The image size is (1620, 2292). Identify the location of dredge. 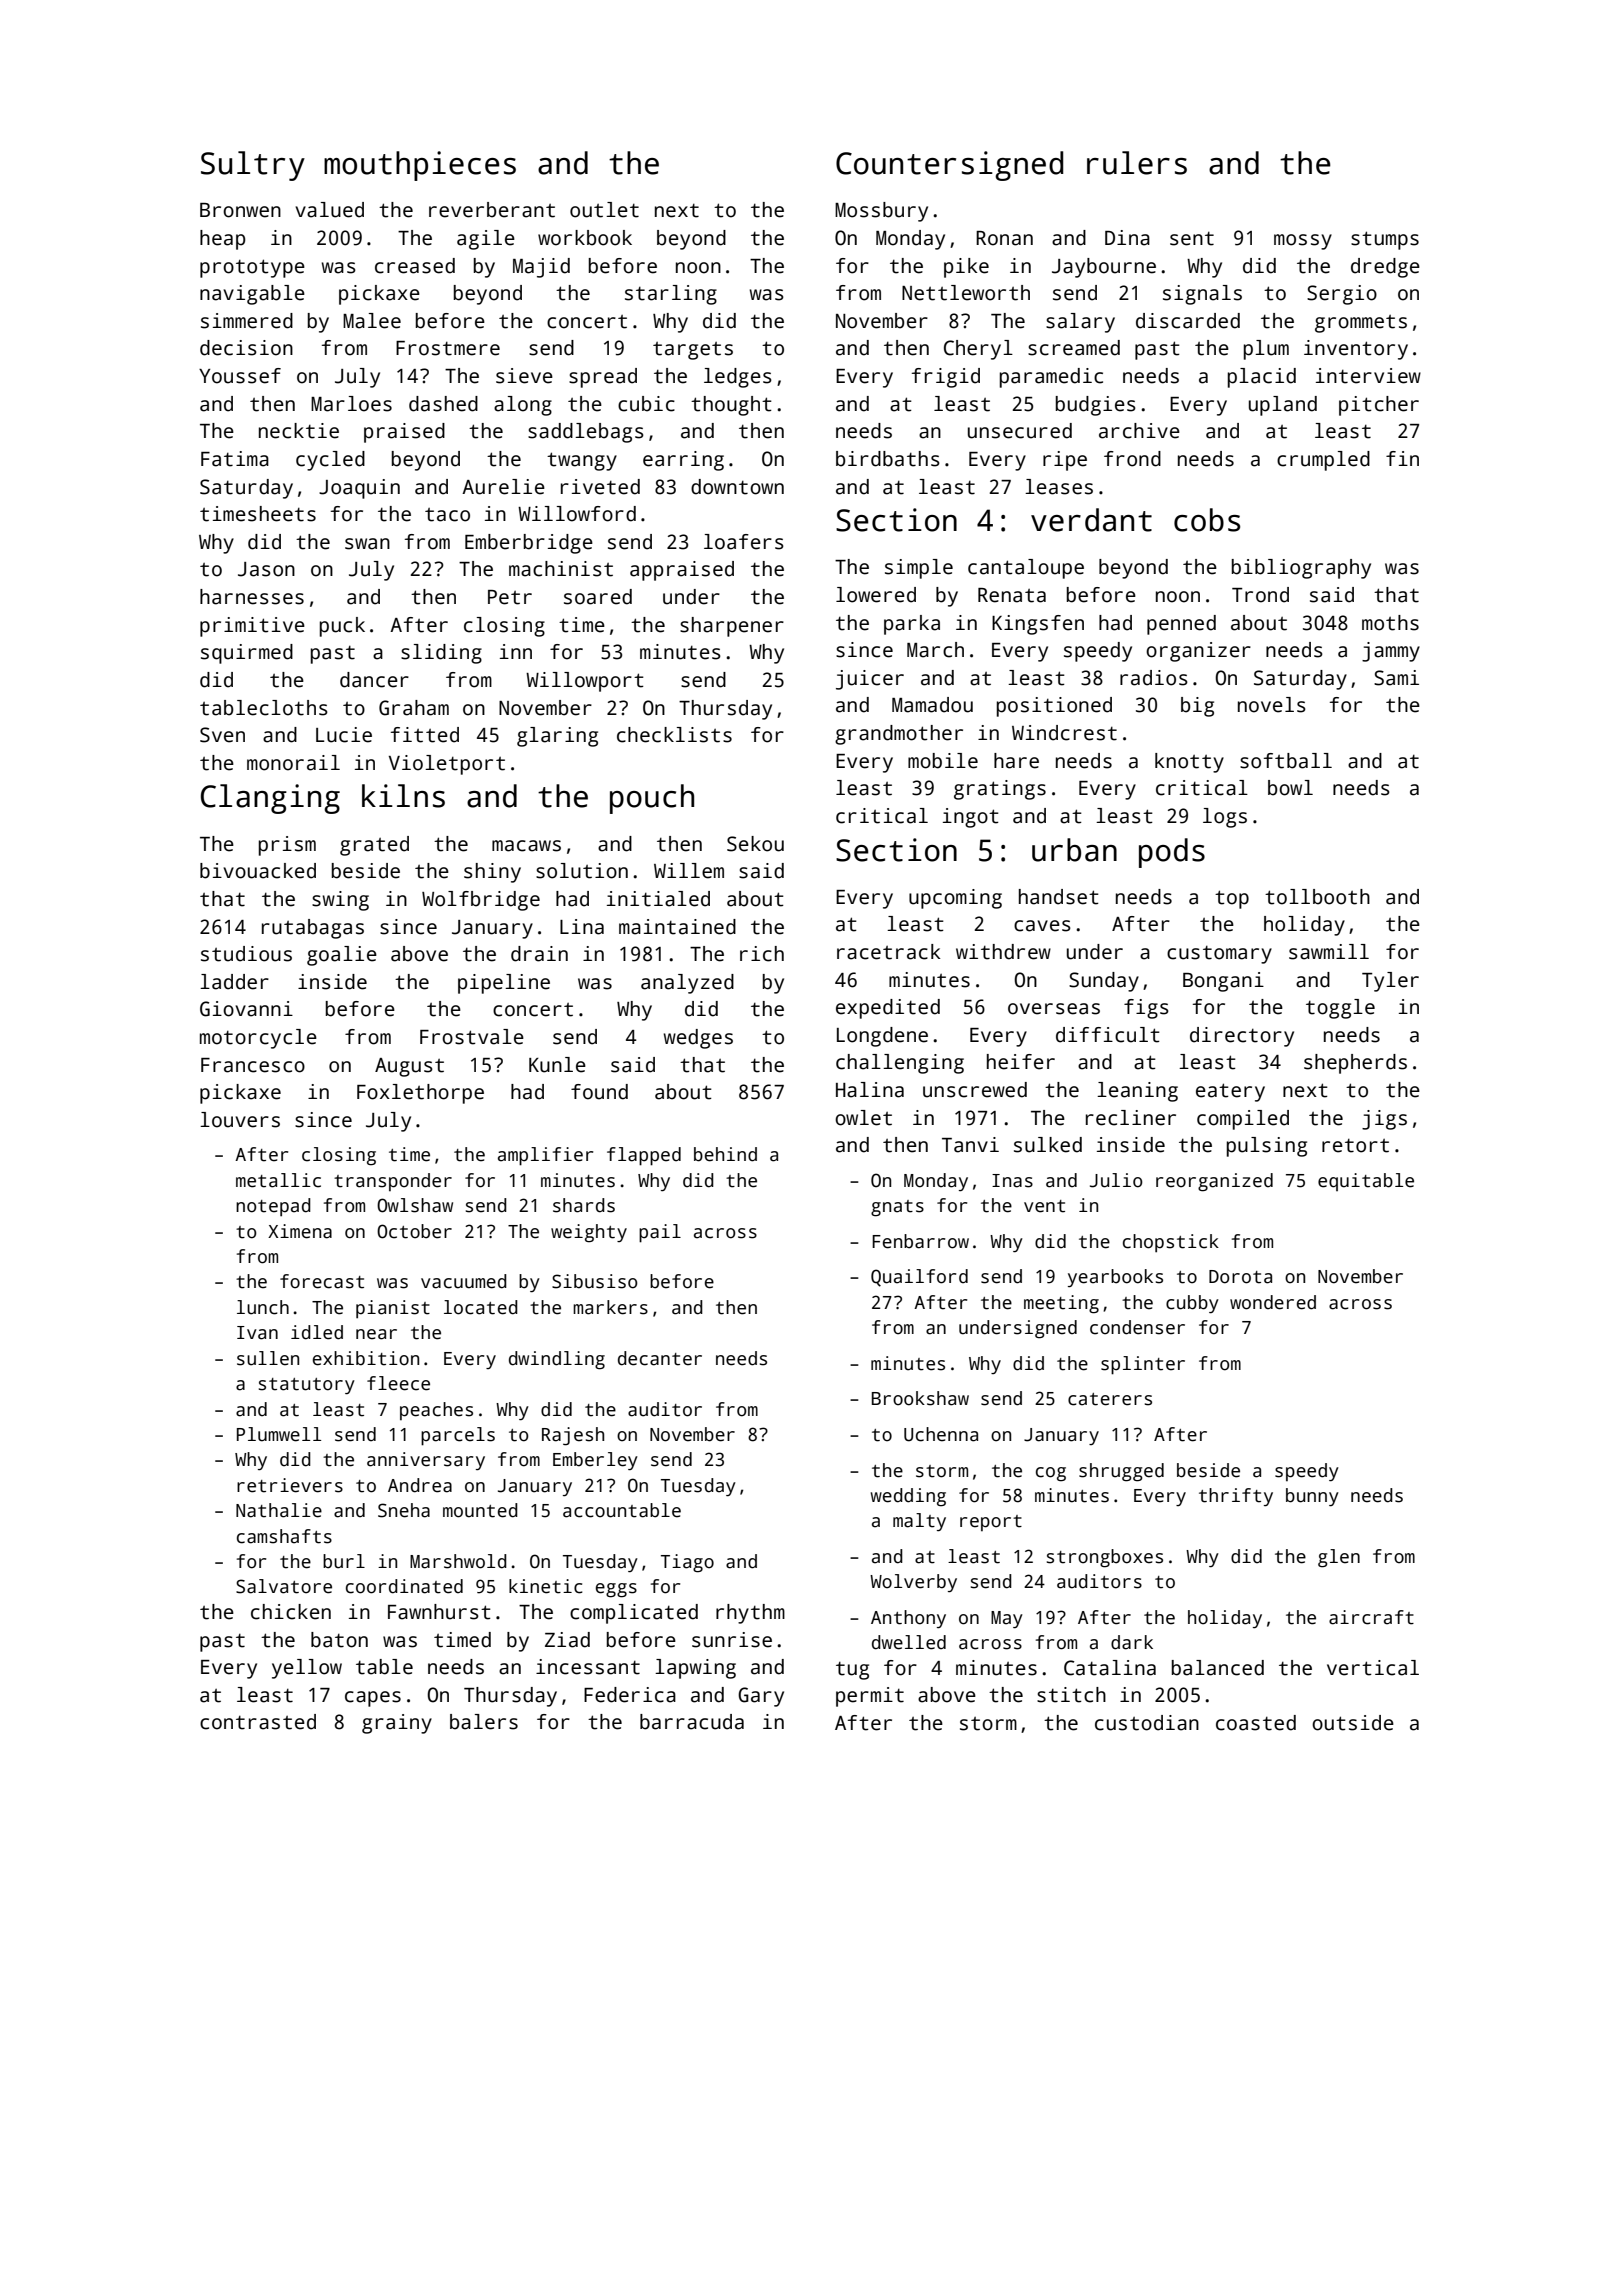
(1385, 268).
